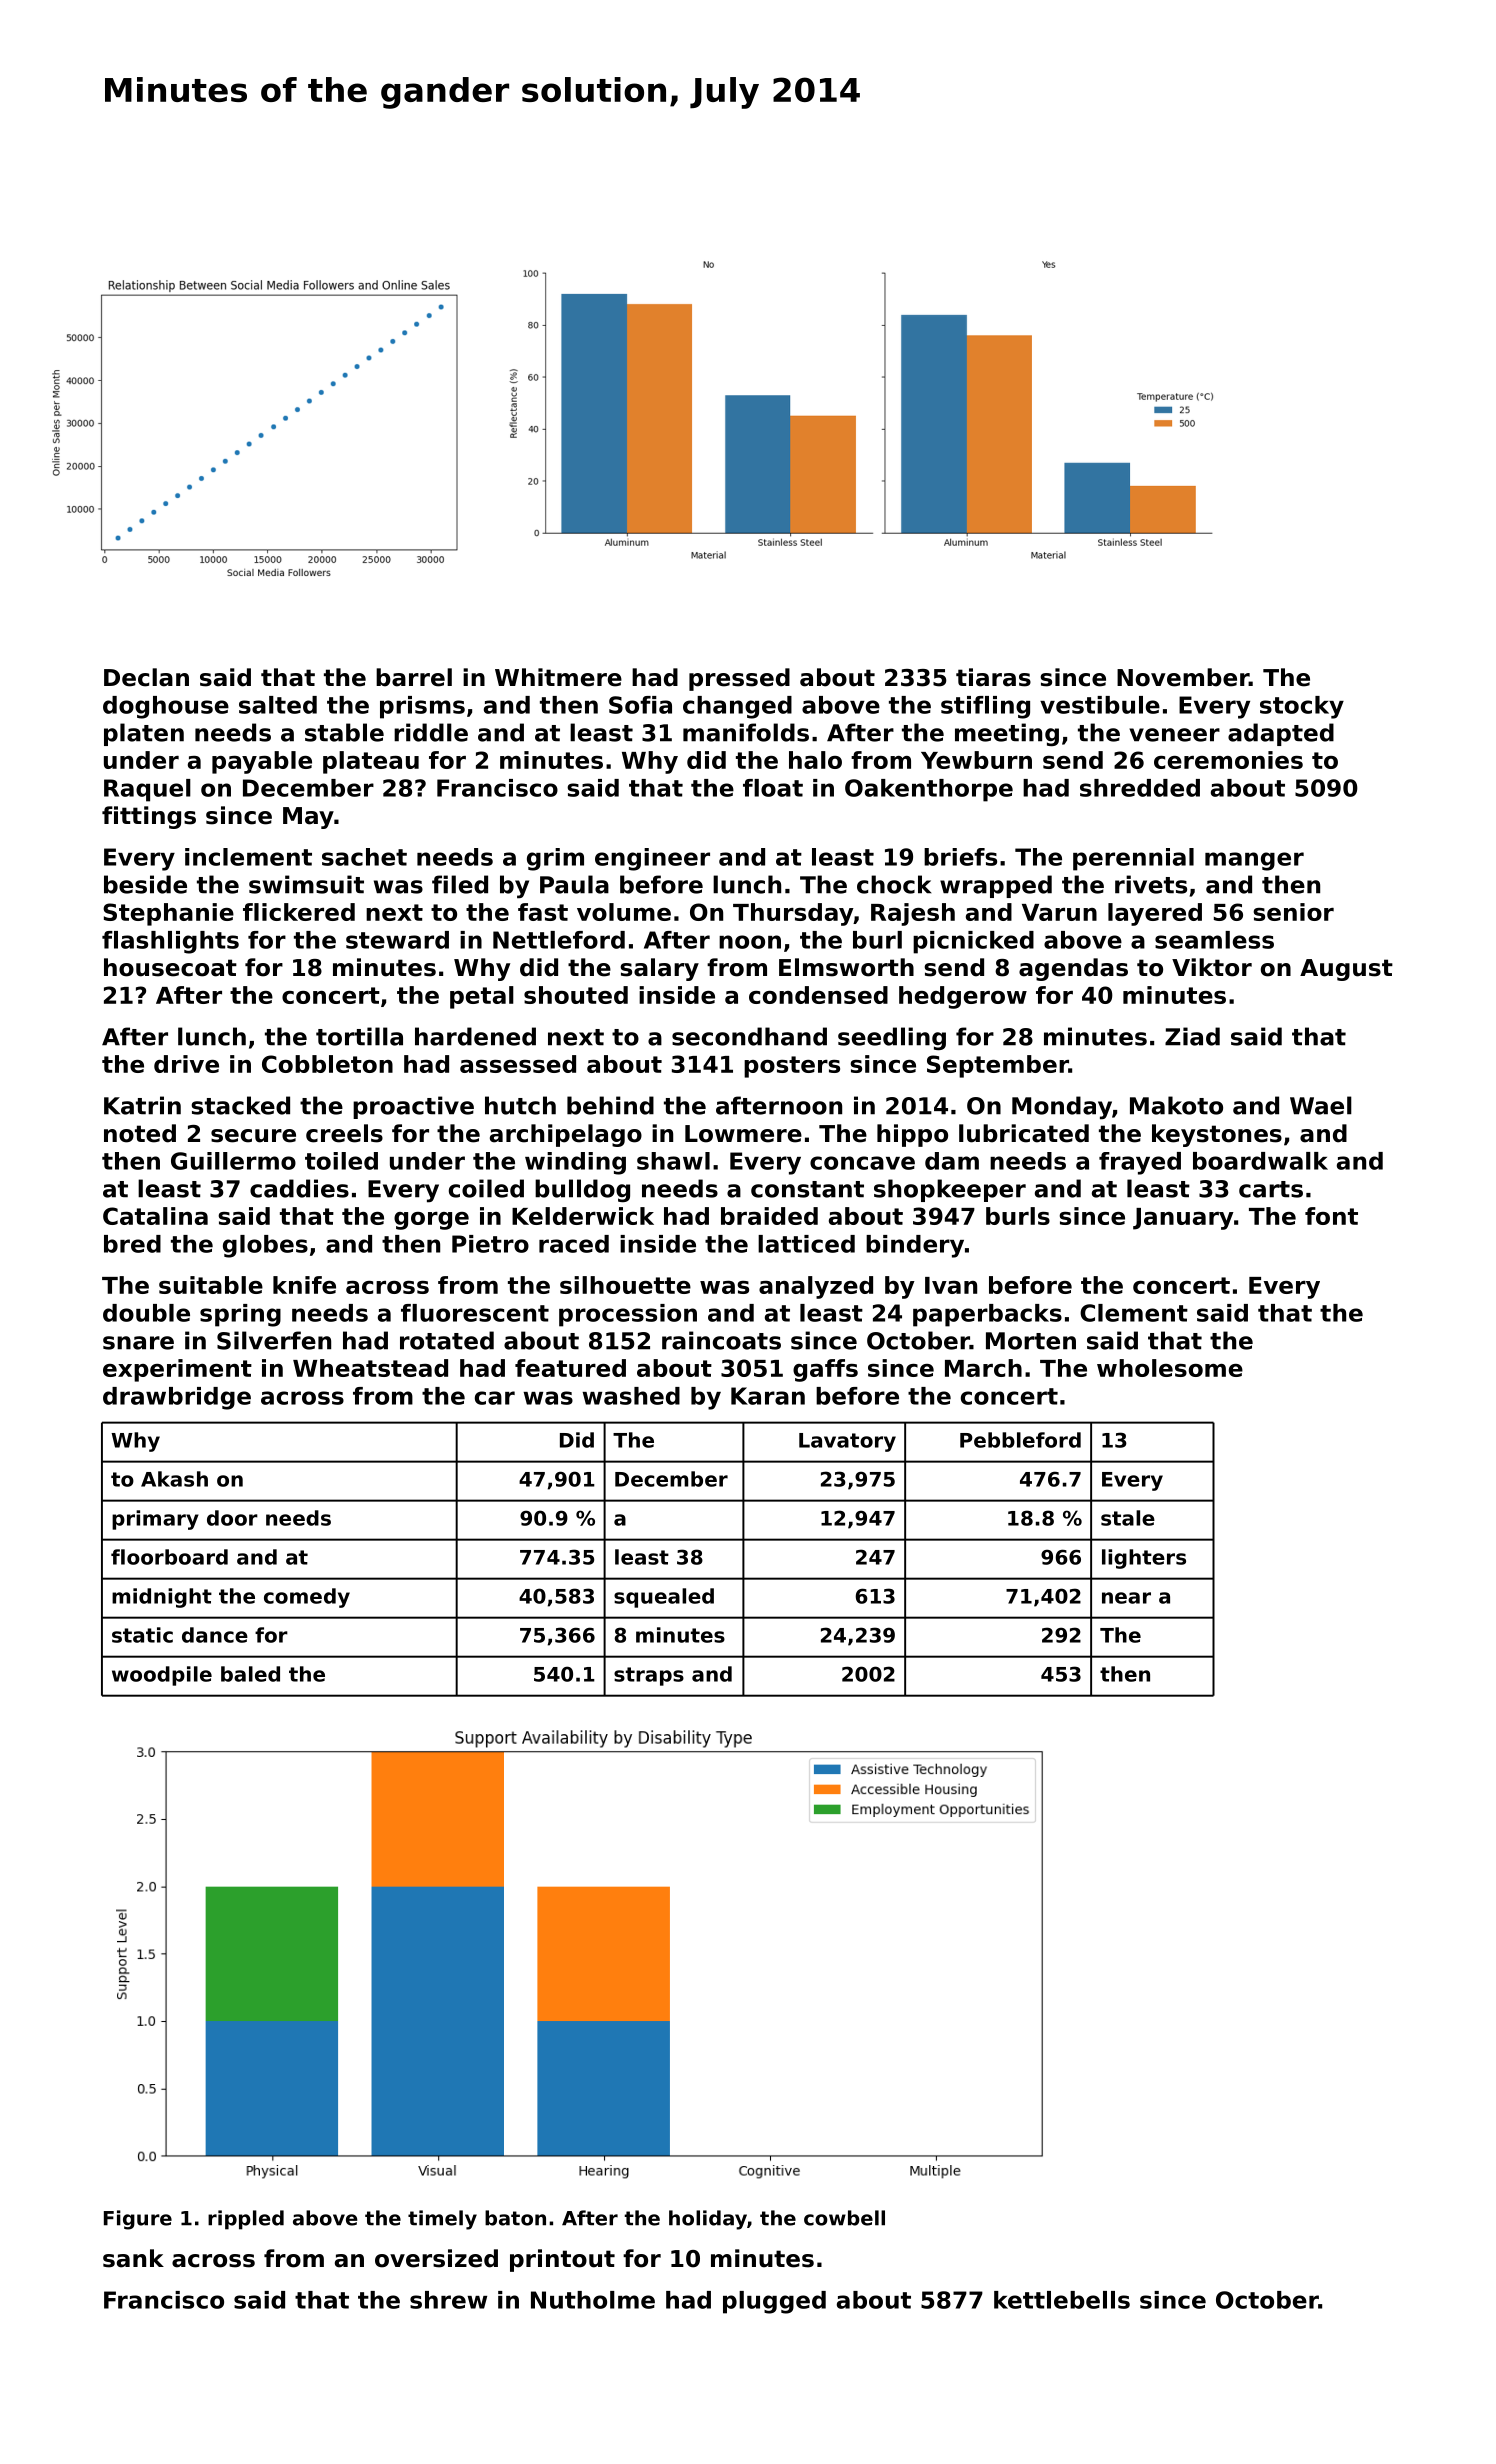 This page has width=1496, height=2464. I want to click on Oakenthorpe, so click(929, 790).
